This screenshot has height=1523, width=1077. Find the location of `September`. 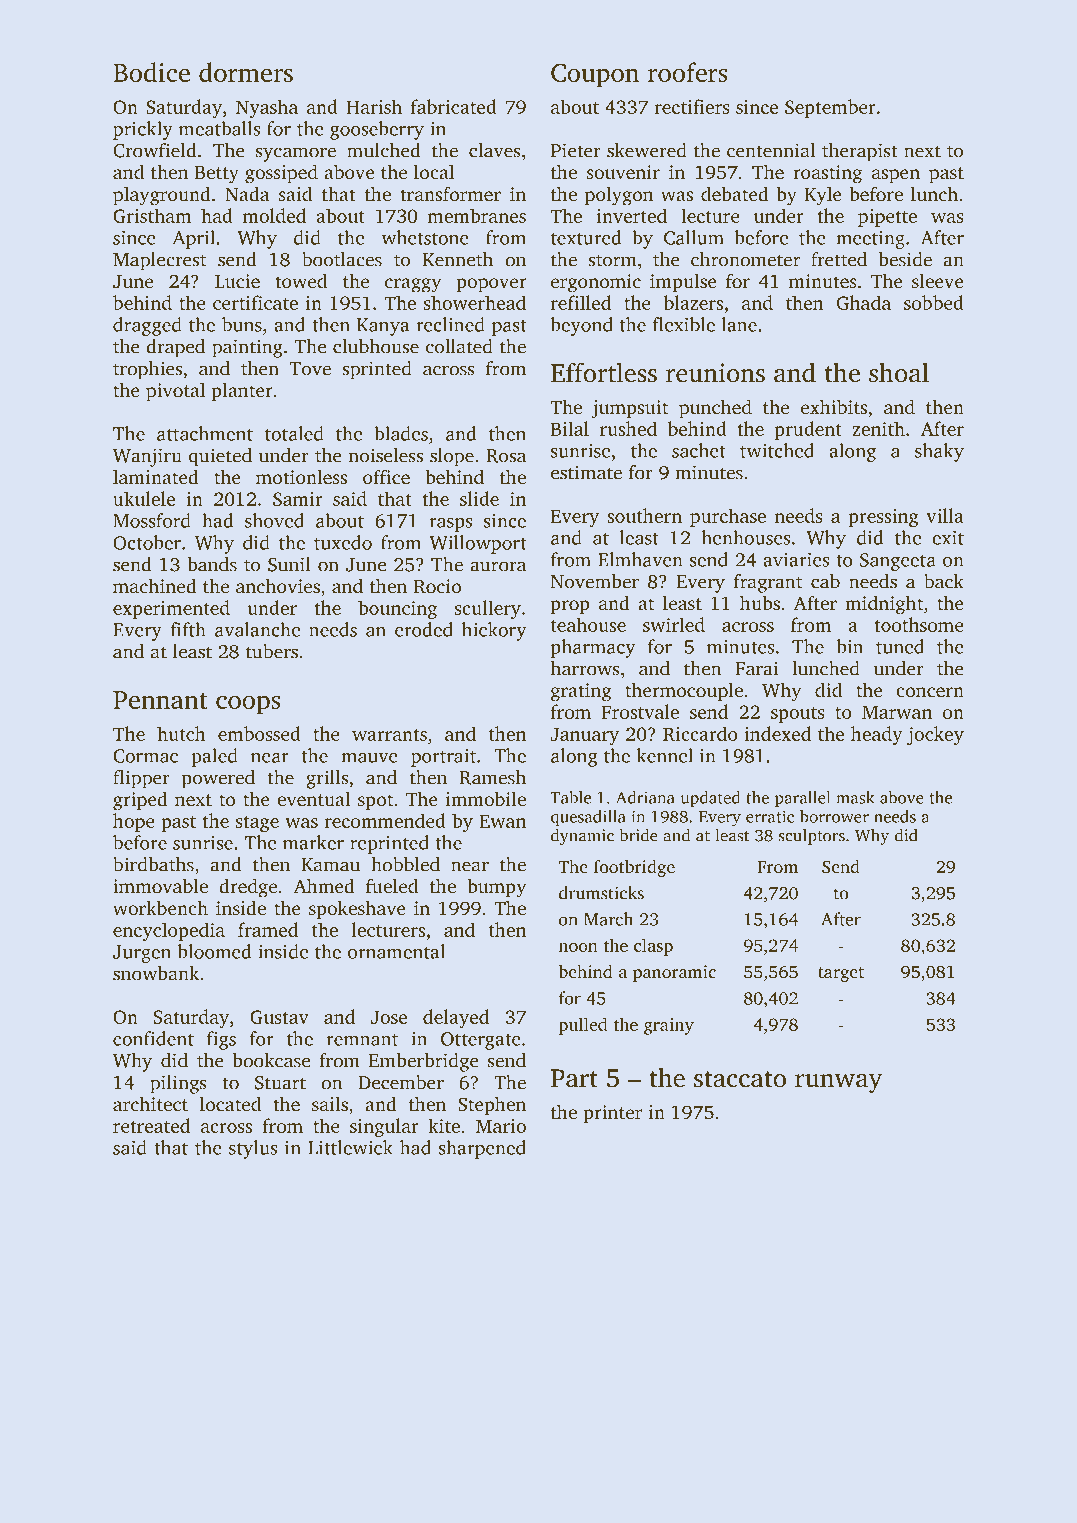

September is located at coordinates (830, 108).
